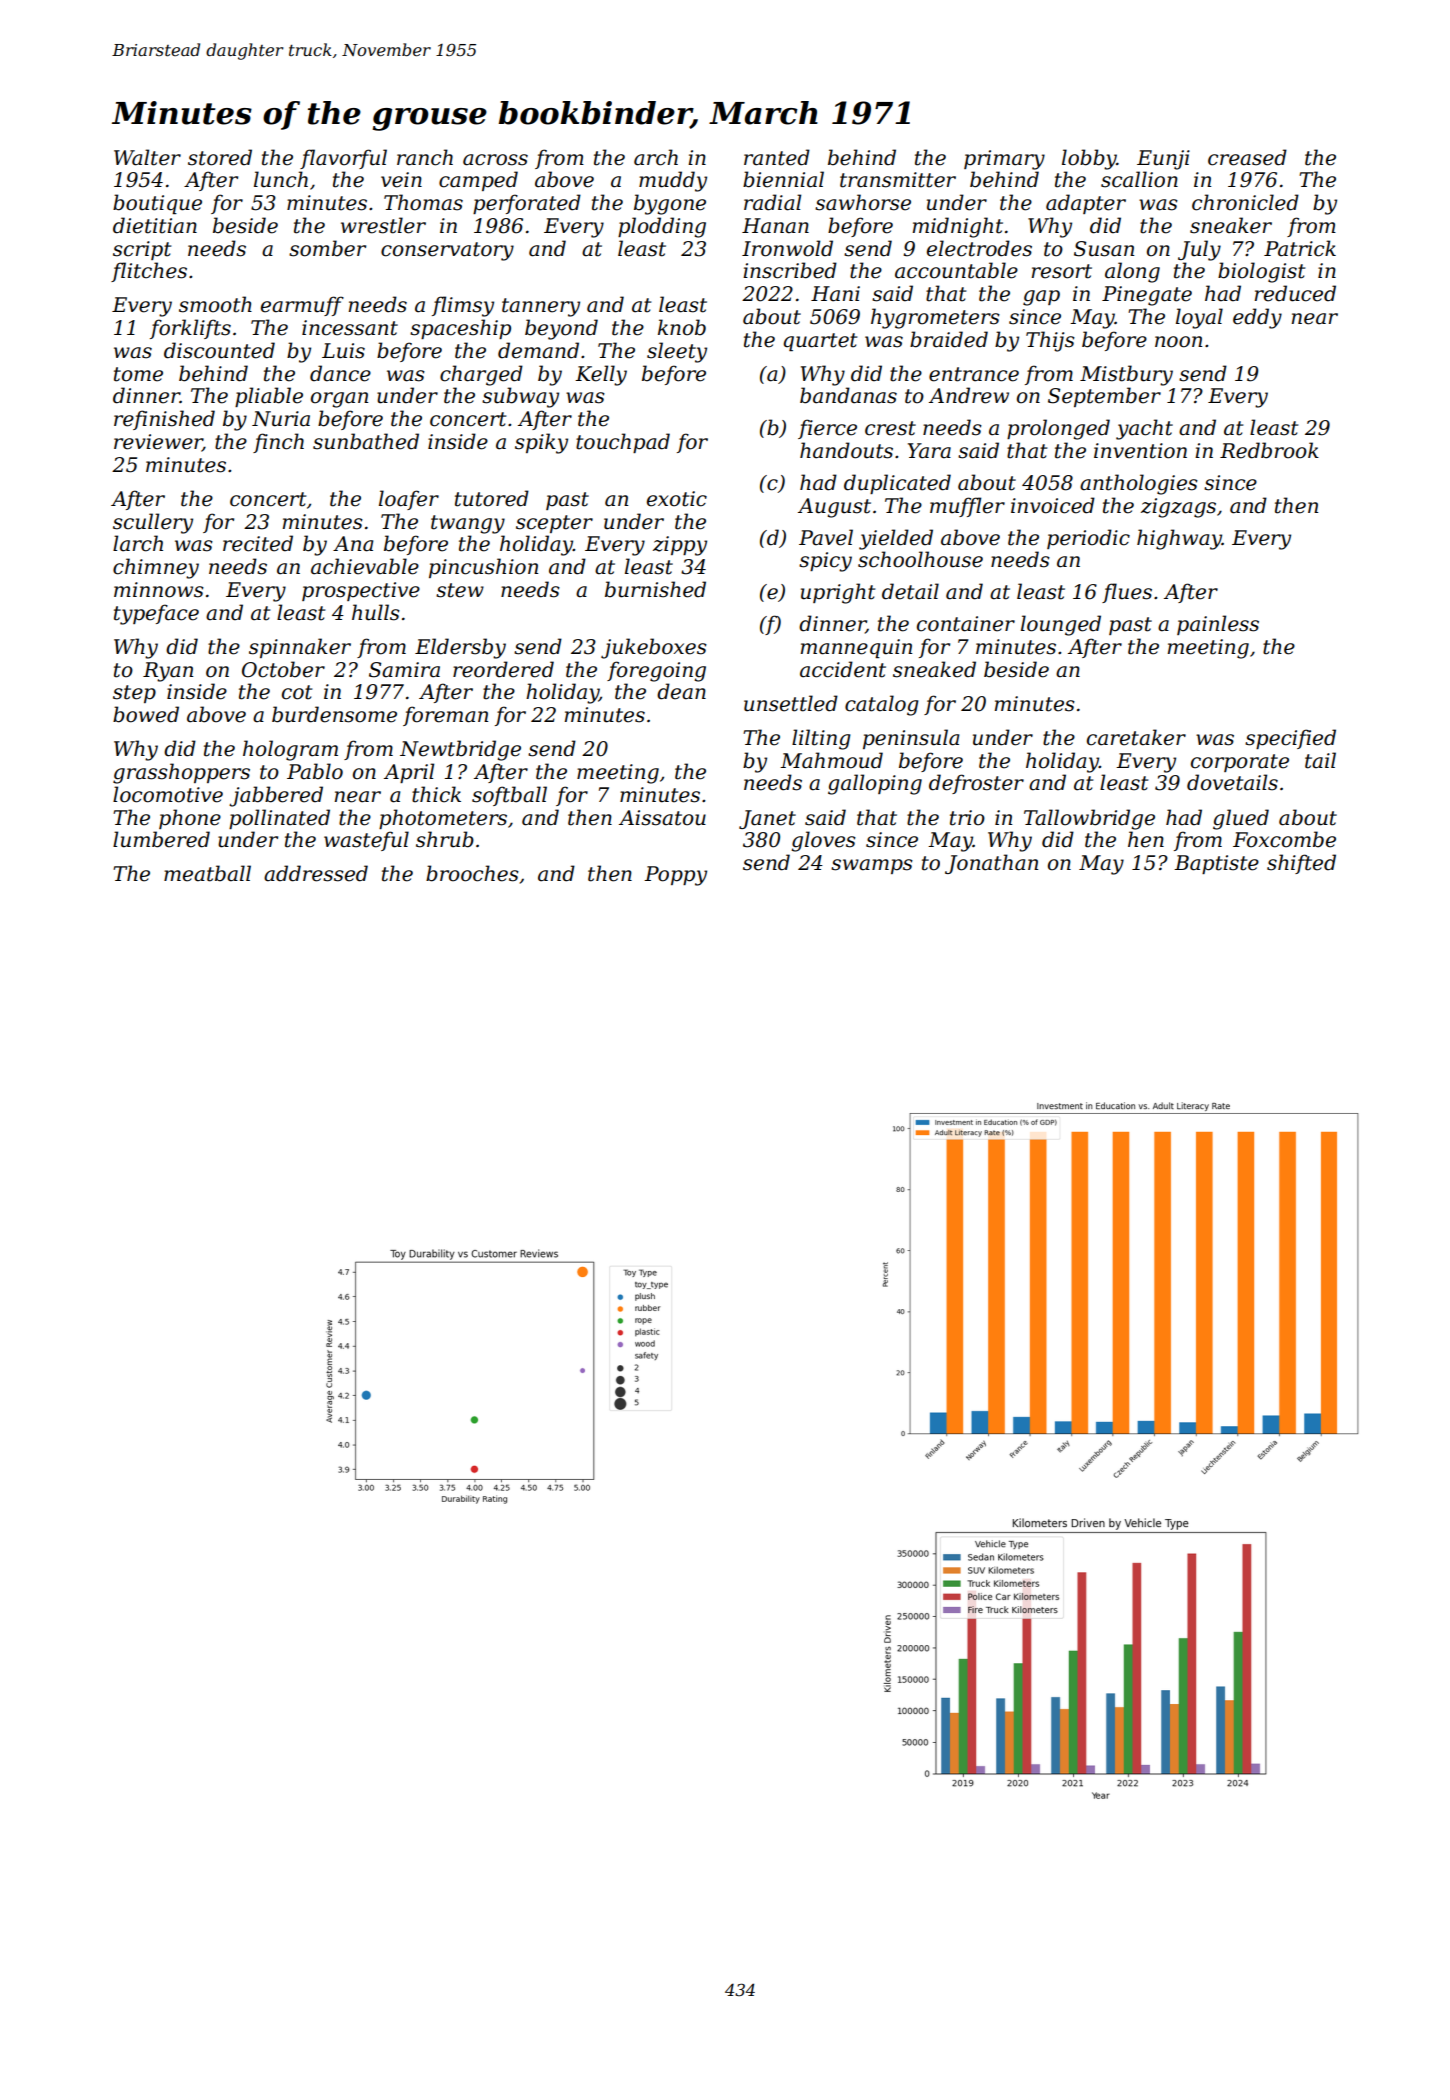  What do you see at coordinates (777, 157) in the screenshot?
I see `ranted` at bounding box center [777, 157].
